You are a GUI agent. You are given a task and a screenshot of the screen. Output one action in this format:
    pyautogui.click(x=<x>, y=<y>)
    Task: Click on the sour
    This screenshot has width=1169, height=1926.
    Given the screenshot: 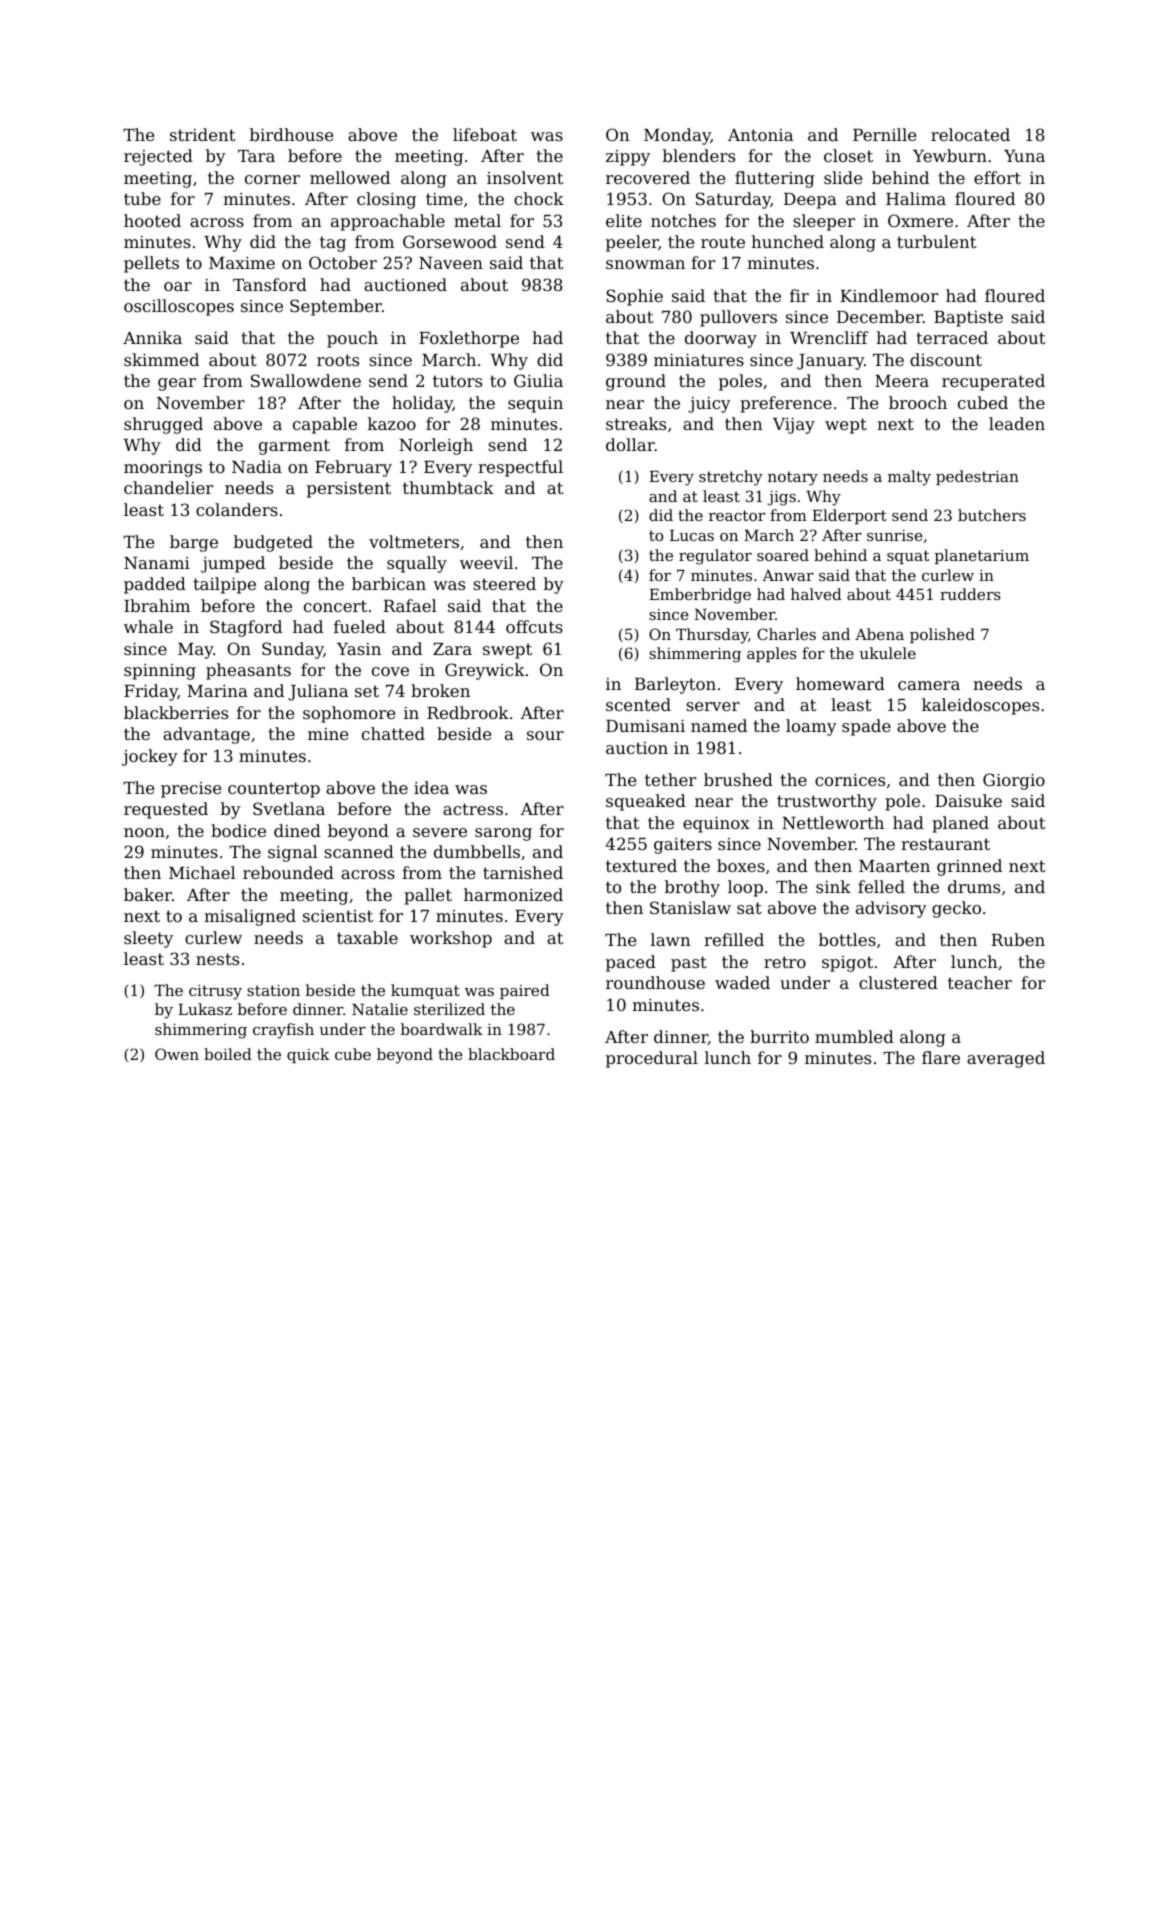 What is the action you would take?
    pyautogui.click(x=545, y=735)
